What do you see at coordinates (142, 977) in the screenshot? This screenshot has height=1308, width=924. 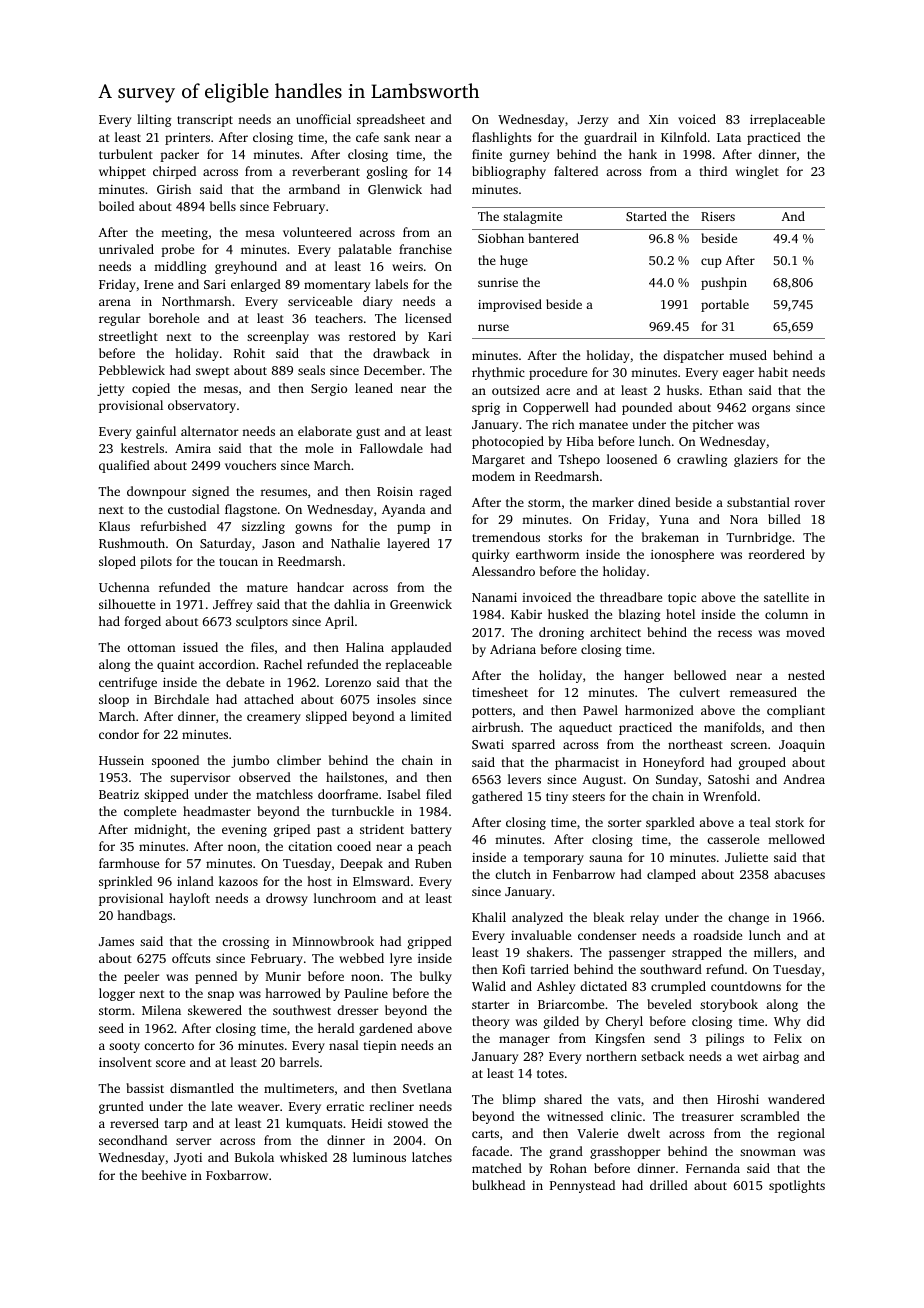 I see `peeler` at bounding box center [142, 977].
